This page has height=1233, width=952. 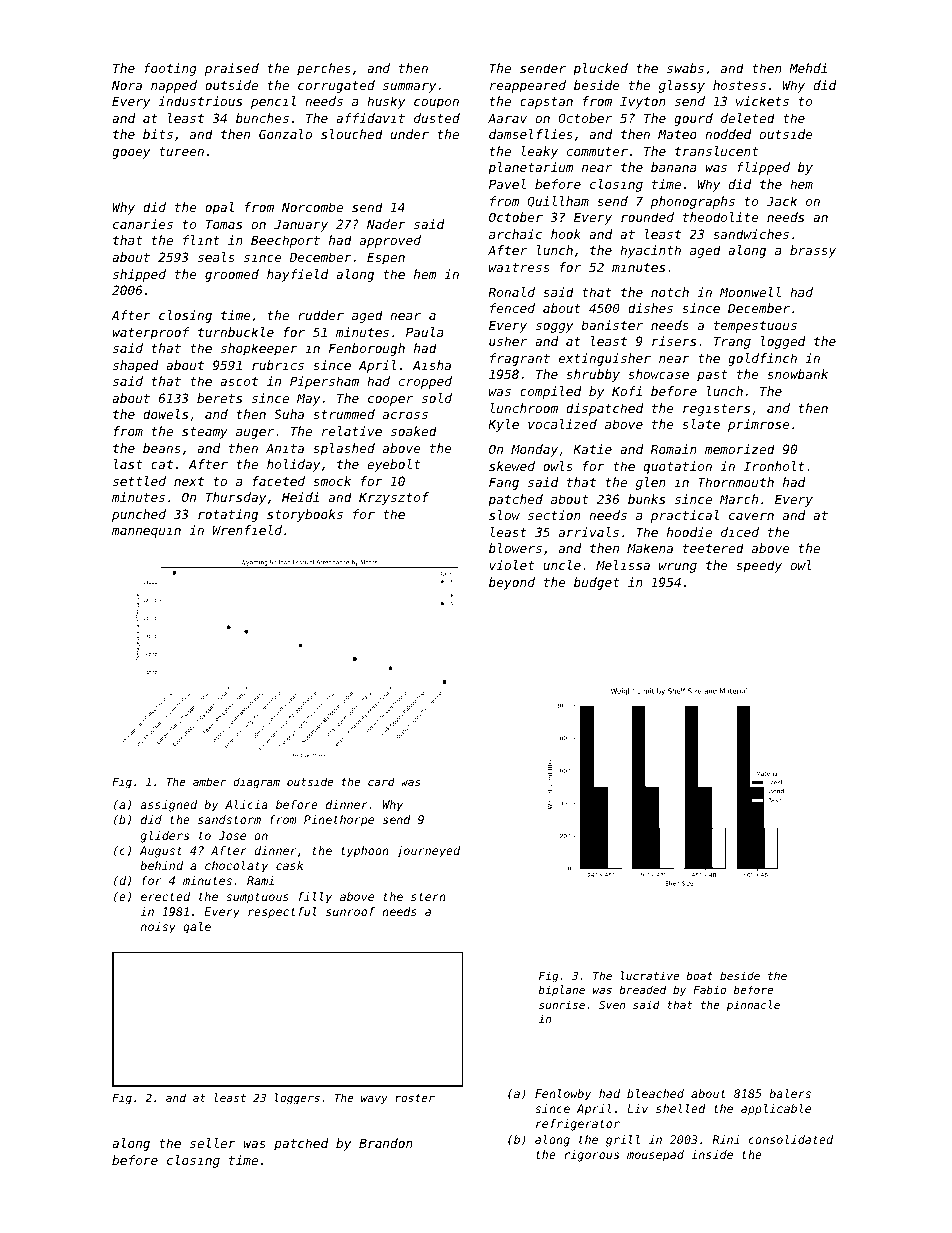 What do you see at coordinates (285, 134) in the page?
I see `Gonzalo` at bounding box center [285, 134].
